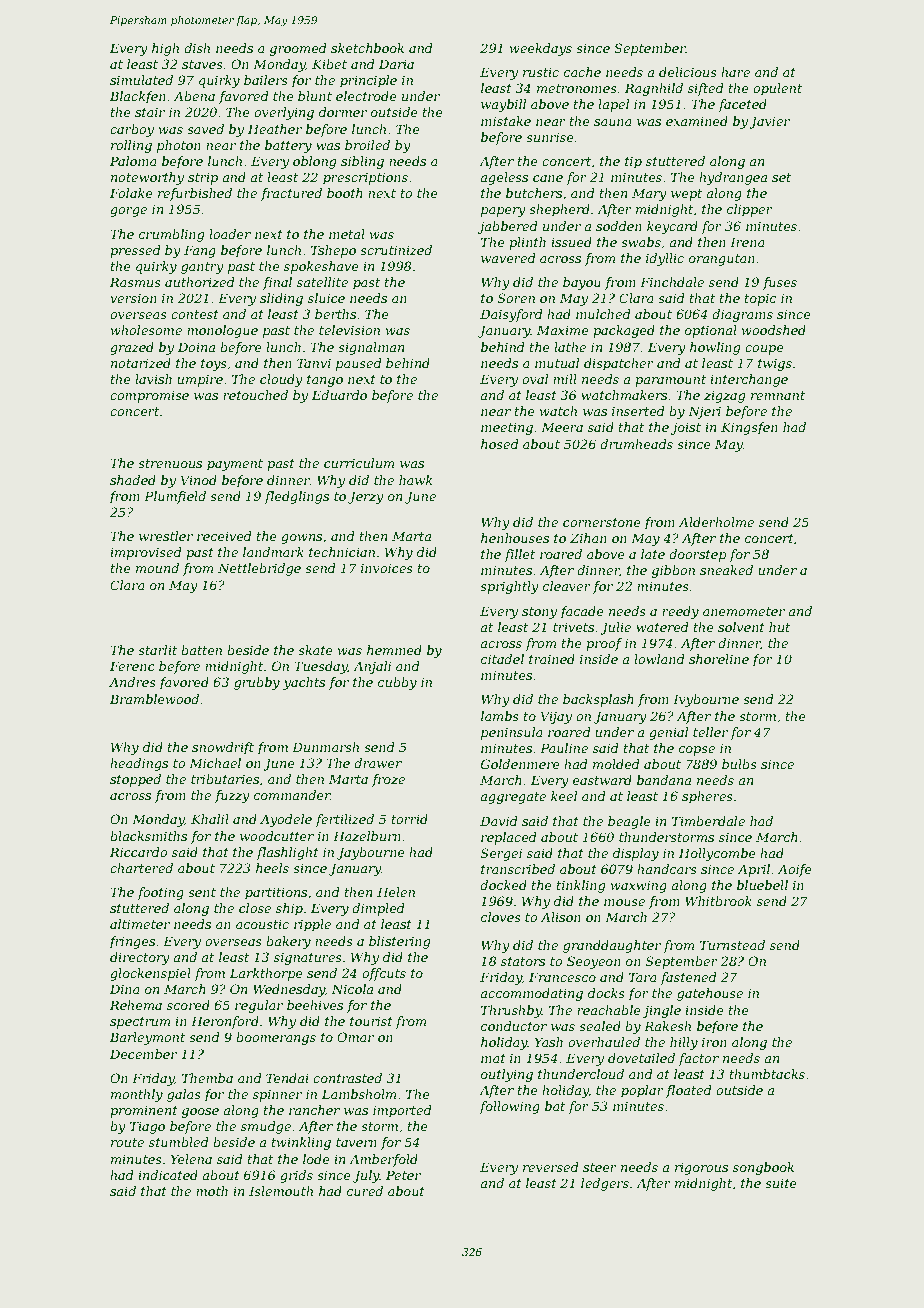  What do you see at coordinates (724, 396) in the image?
I see `zigzag` at bounding box center [724, 396].
